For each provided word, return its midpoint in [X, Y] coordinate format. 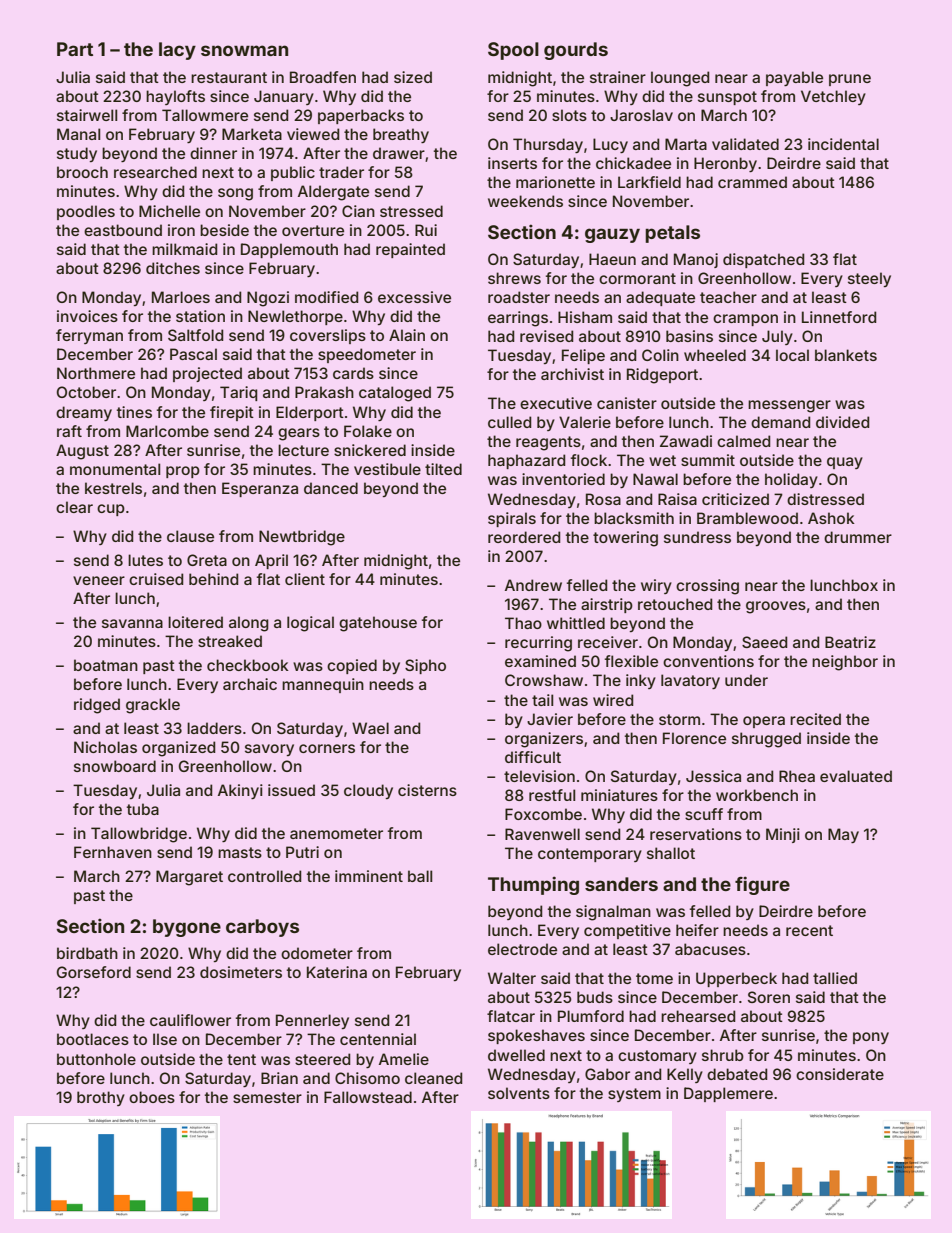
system [634, 1095]
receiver [608, 642]
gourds [576, 51]
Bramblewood [747, 518]
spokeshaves [536, 1036]
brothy [101, 1098]
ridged [97, 706]
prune [850, 80]
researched [155, 172]
